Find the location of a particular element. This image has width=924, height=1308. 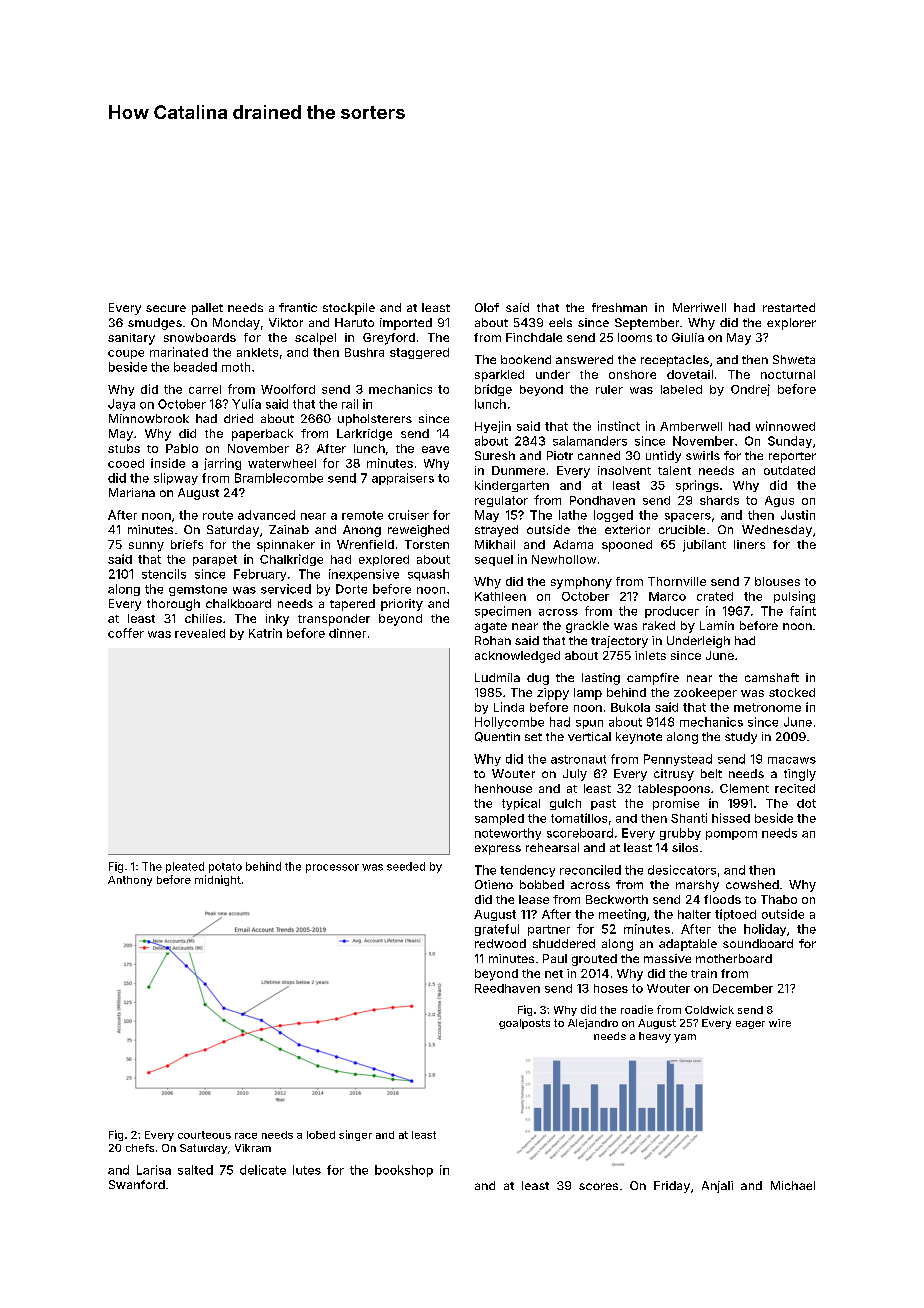

revealed is located at coordinates (200, 633).
